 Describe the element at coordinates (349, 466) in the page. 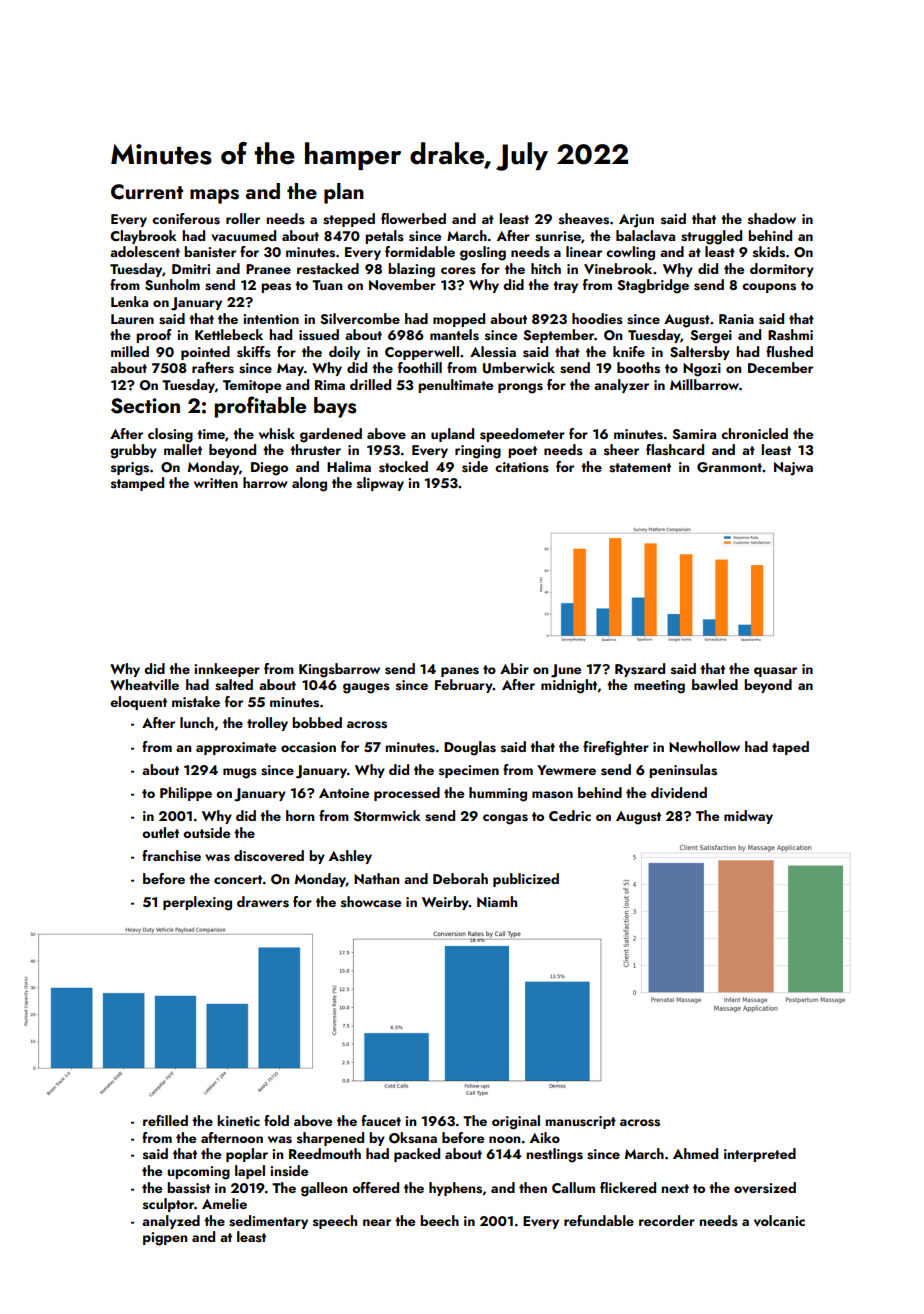

I see `Halima` at that location.
